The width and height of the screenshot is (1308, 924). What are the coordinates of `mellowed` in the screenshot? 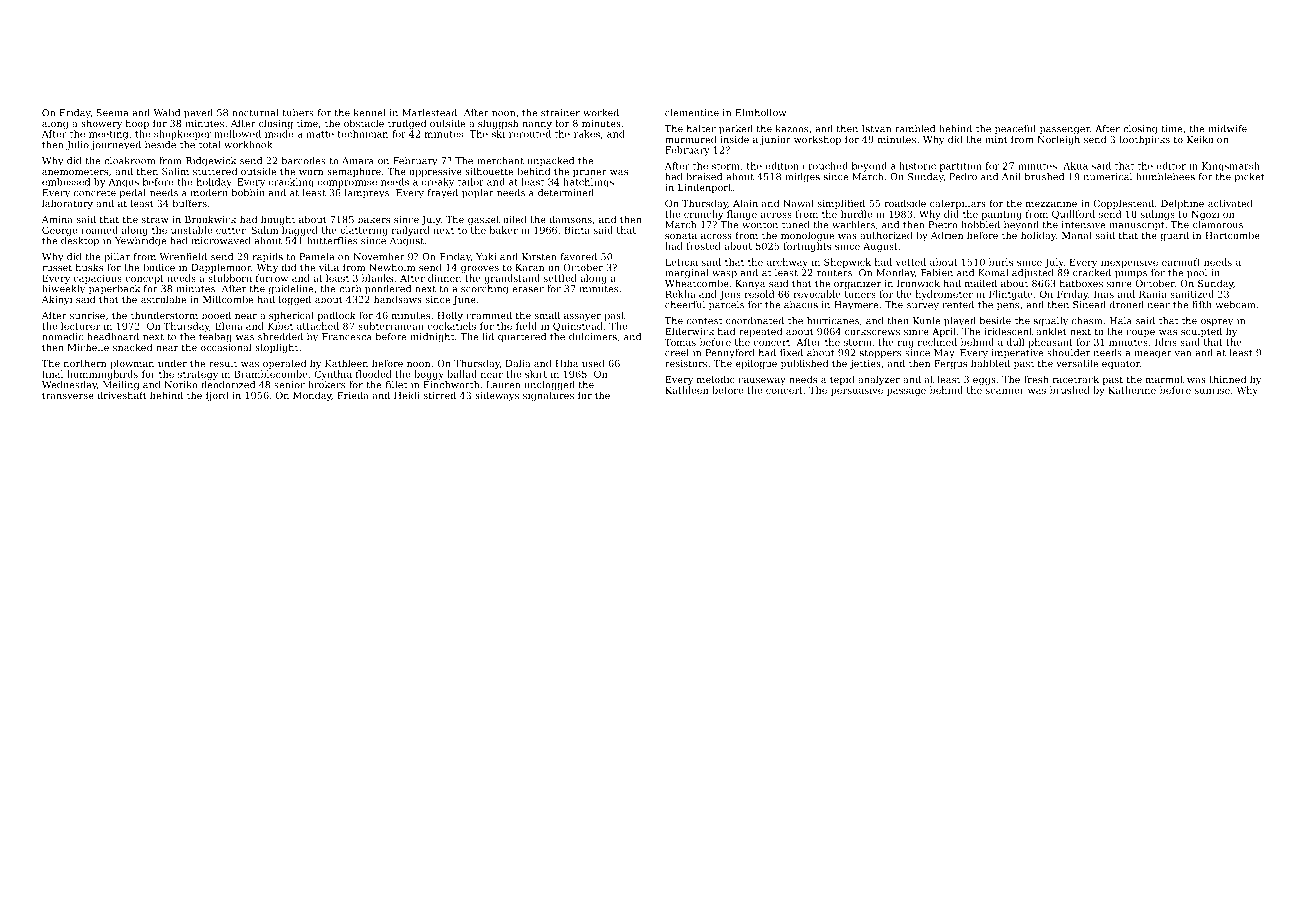 It's located at (237, 134).
